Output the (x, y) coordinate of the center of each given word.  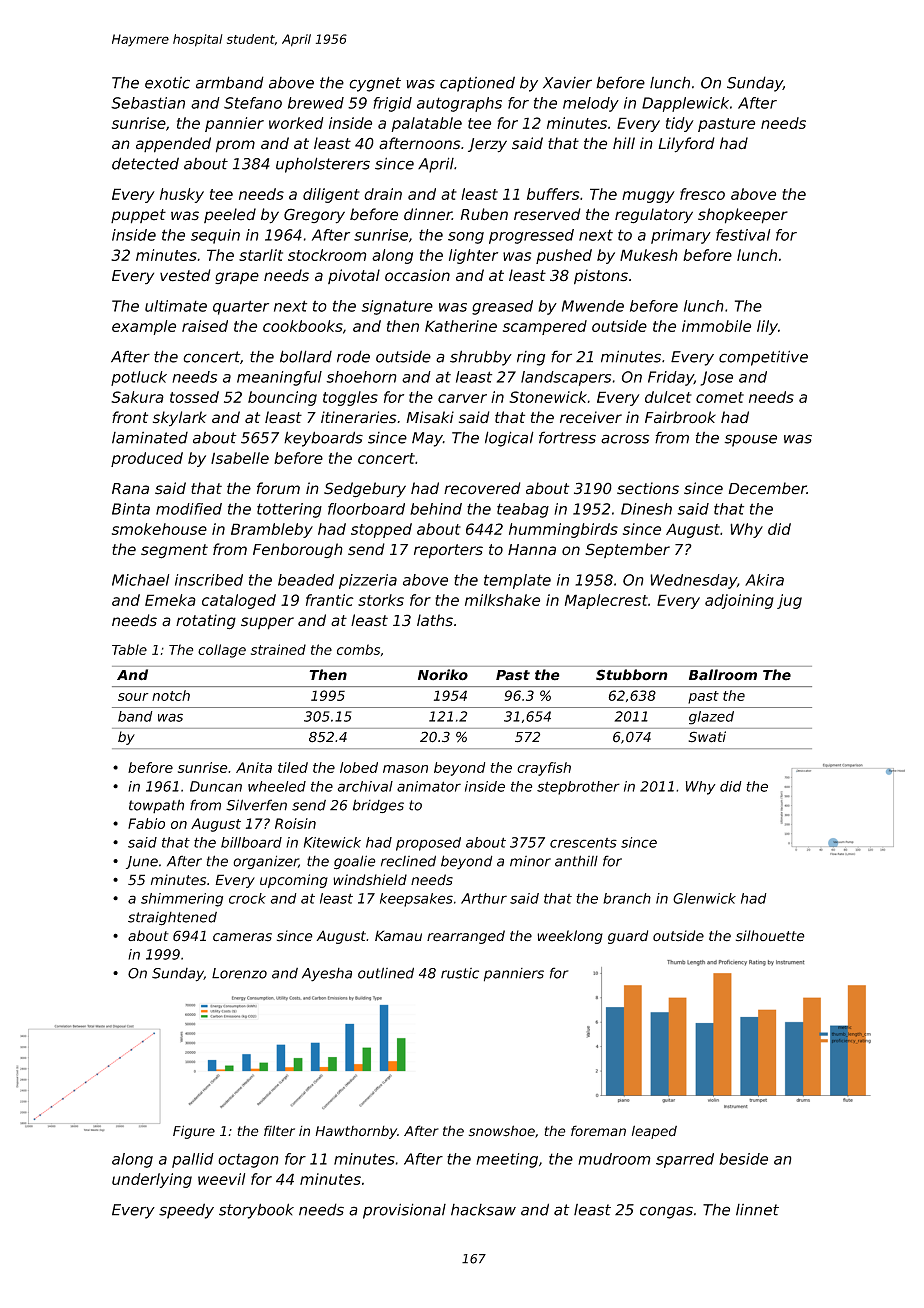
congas (666, 1212)
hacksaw (483, 1210)
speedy (186, 1211)
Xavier (567, 83)
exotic (167, 83)
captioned (477, 84)
